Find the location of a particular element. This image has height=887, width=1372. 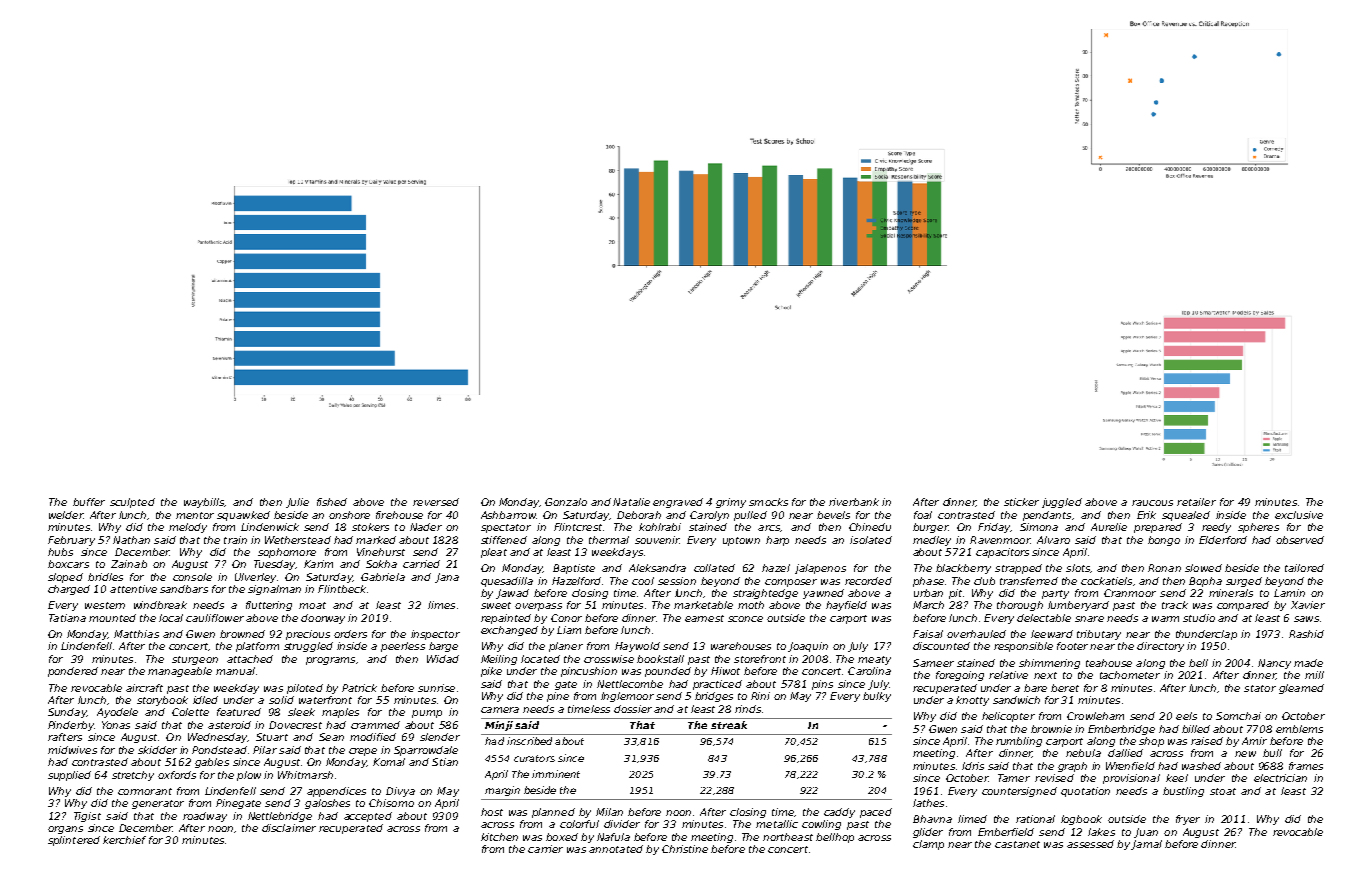

overhauled is located at coordinates (976, 634).
